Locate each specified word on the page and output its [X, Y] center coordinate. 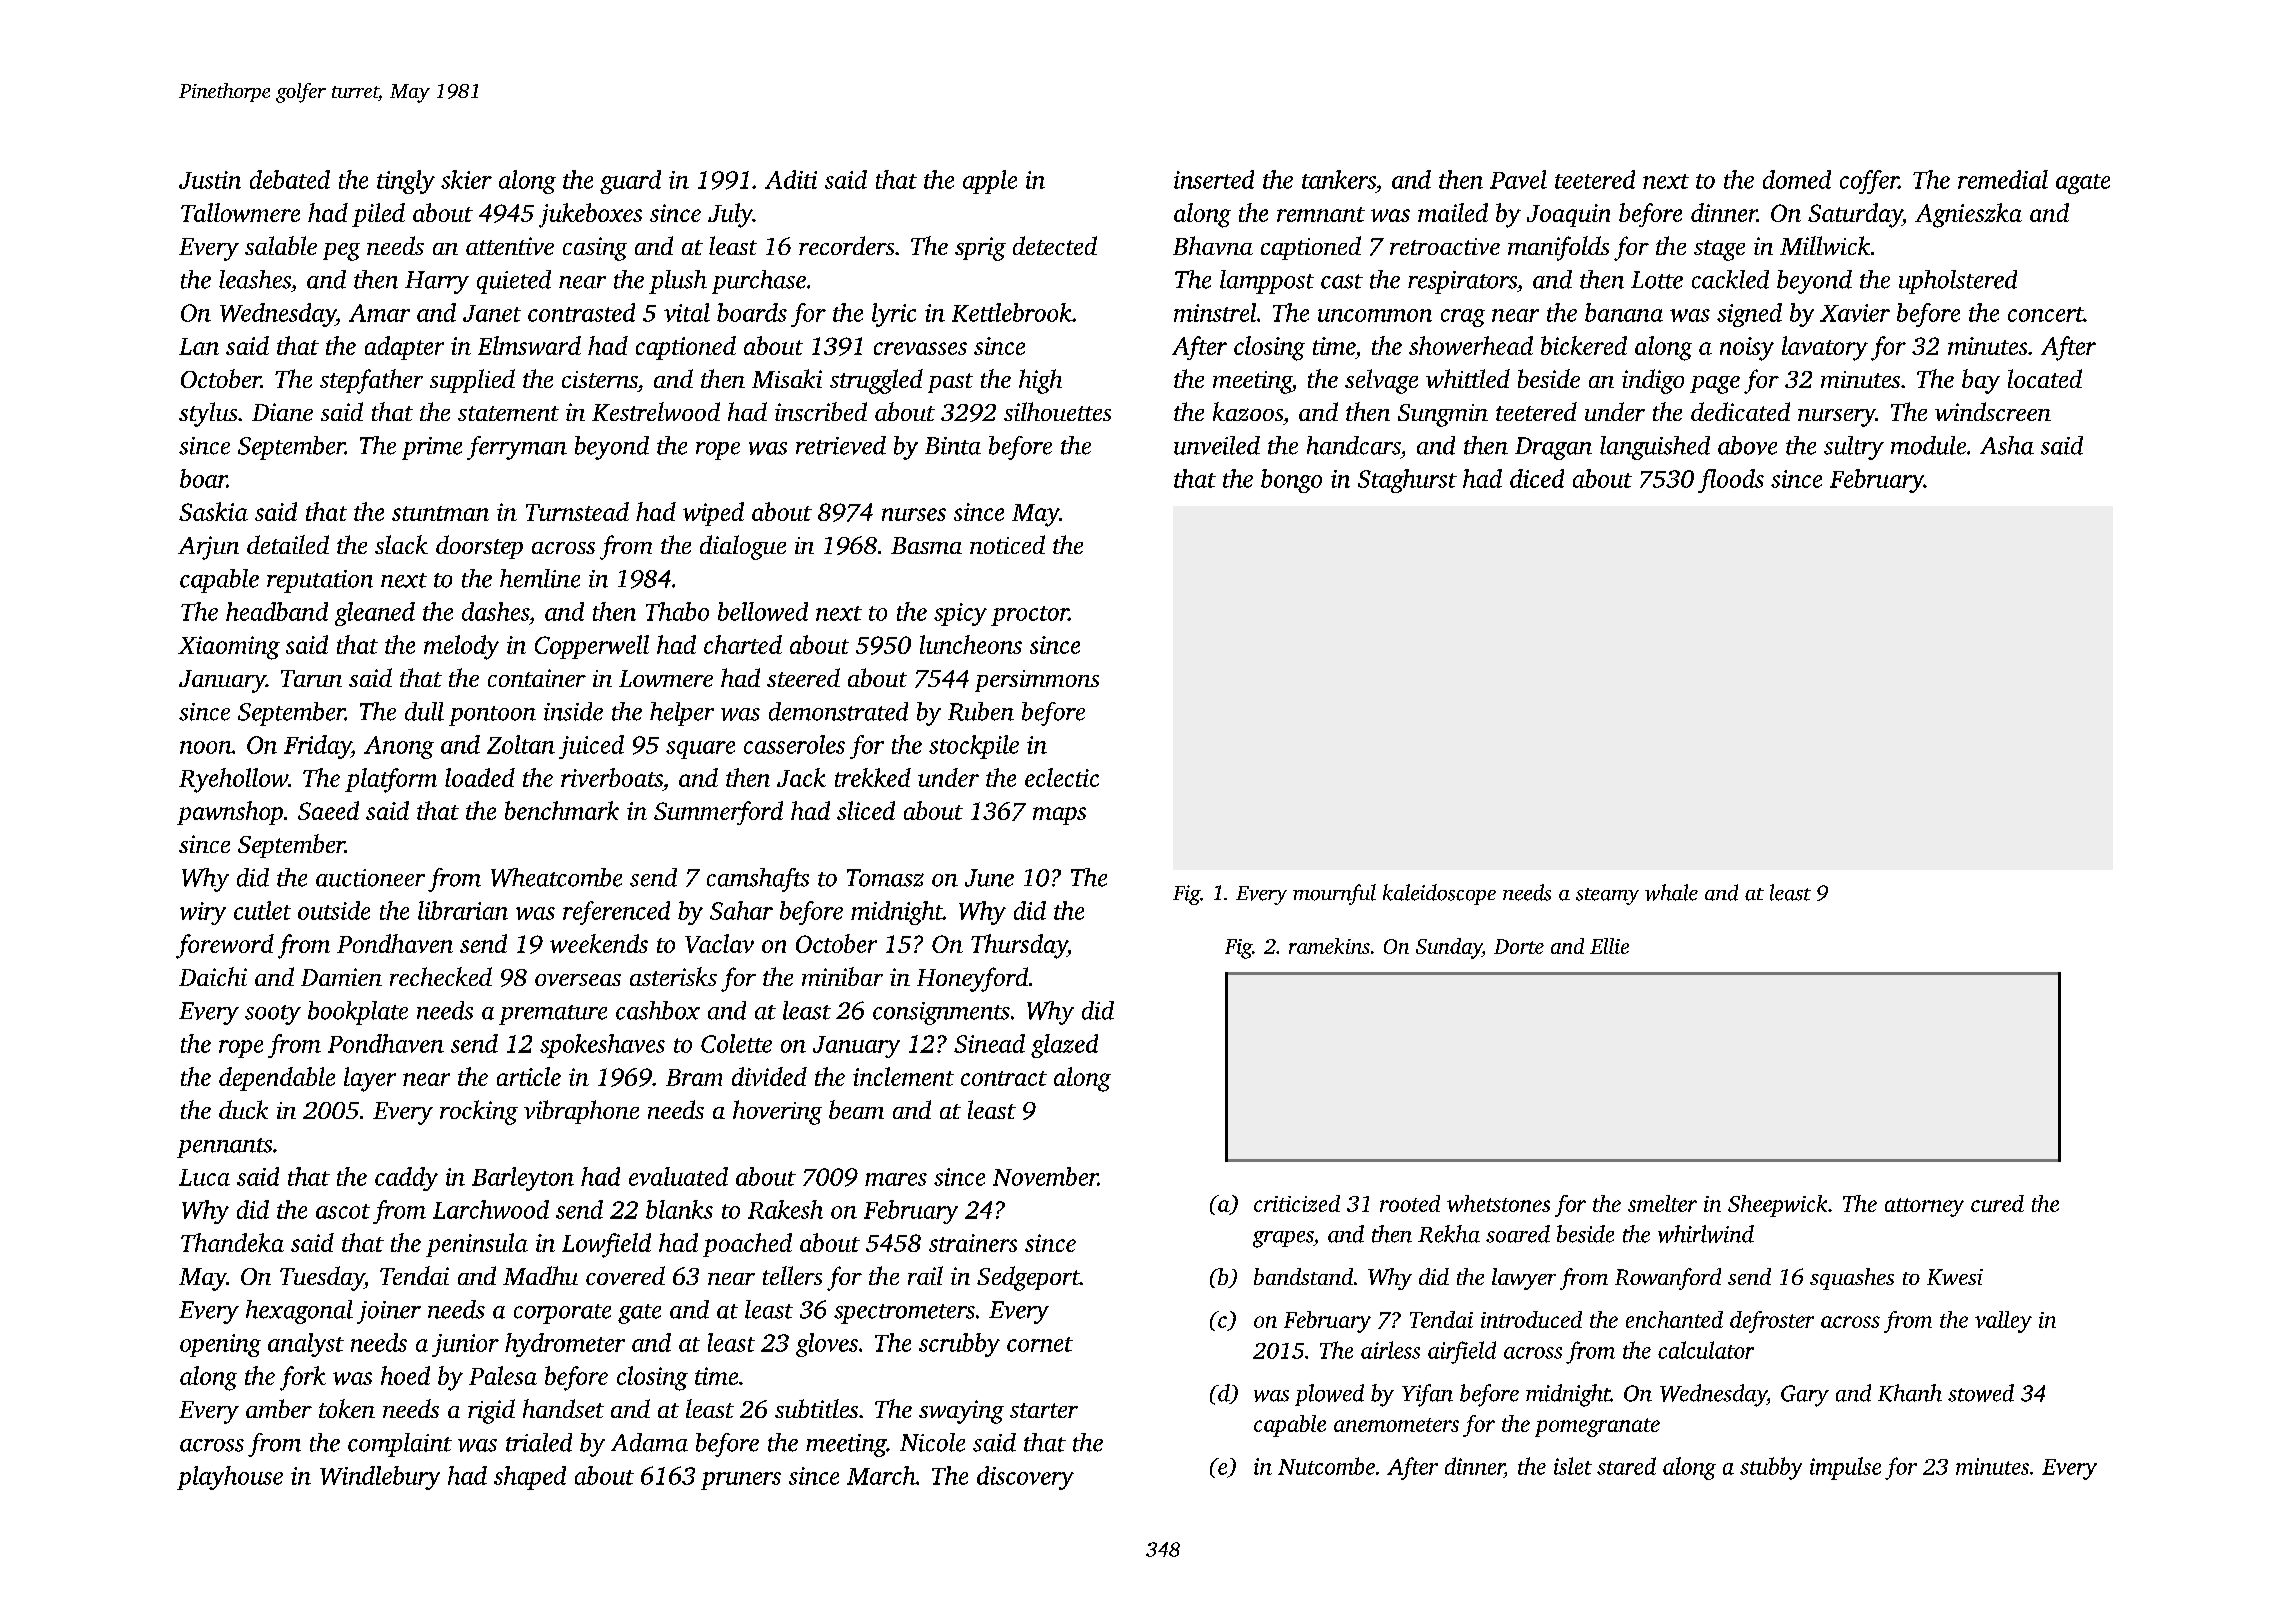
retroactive [1445, 246]
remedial [2003, 179]
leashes [255, 279]
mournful [1334, 894]
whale [1671, 892]
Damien [341, 977]
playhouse [230, 1478]
